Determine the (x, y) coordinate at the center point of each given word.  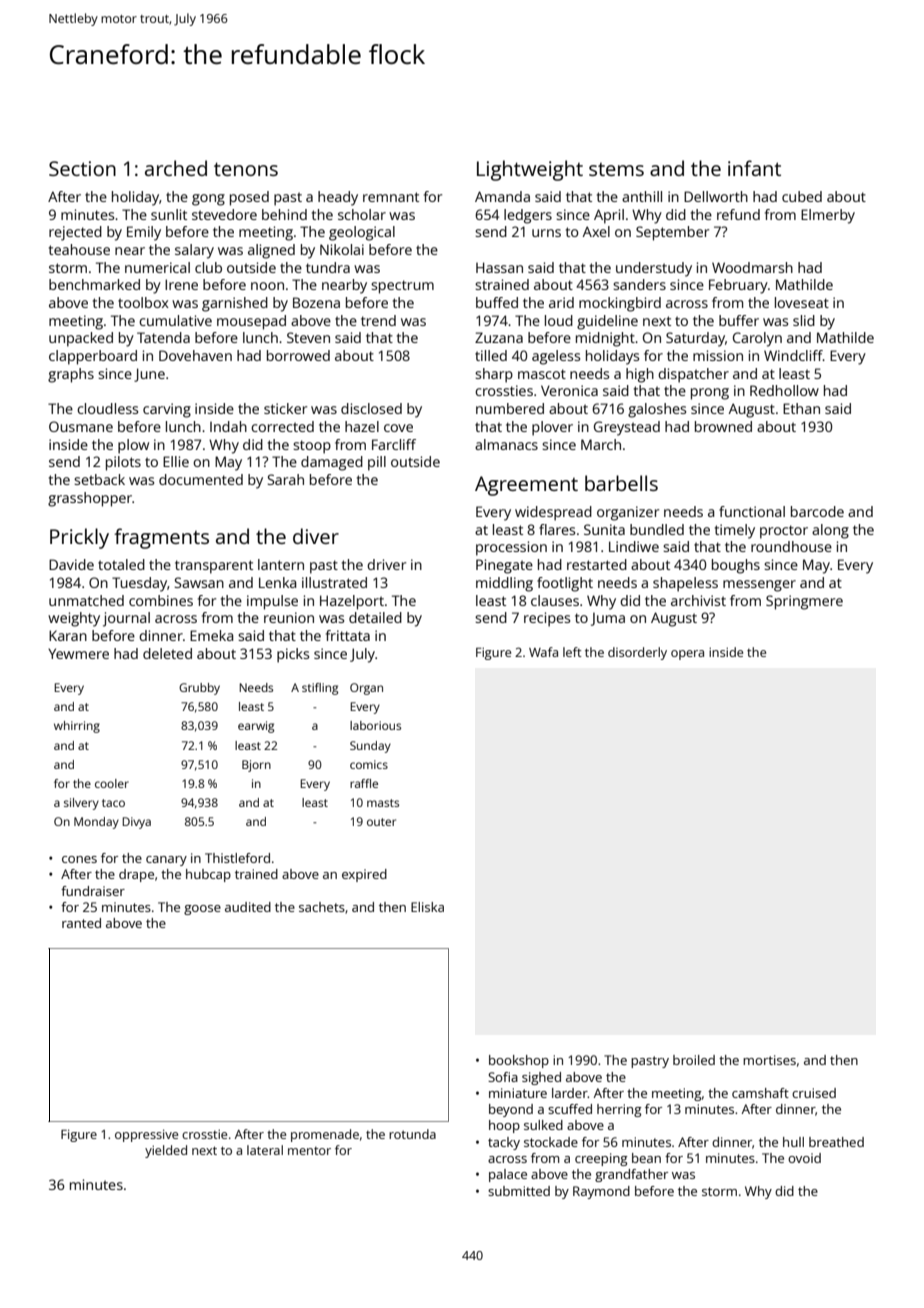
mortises (769, 1060)
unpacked (81, 339)
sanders (639, 284)
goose (202, 910)
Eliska (427, 907)
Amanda (502, 196)
